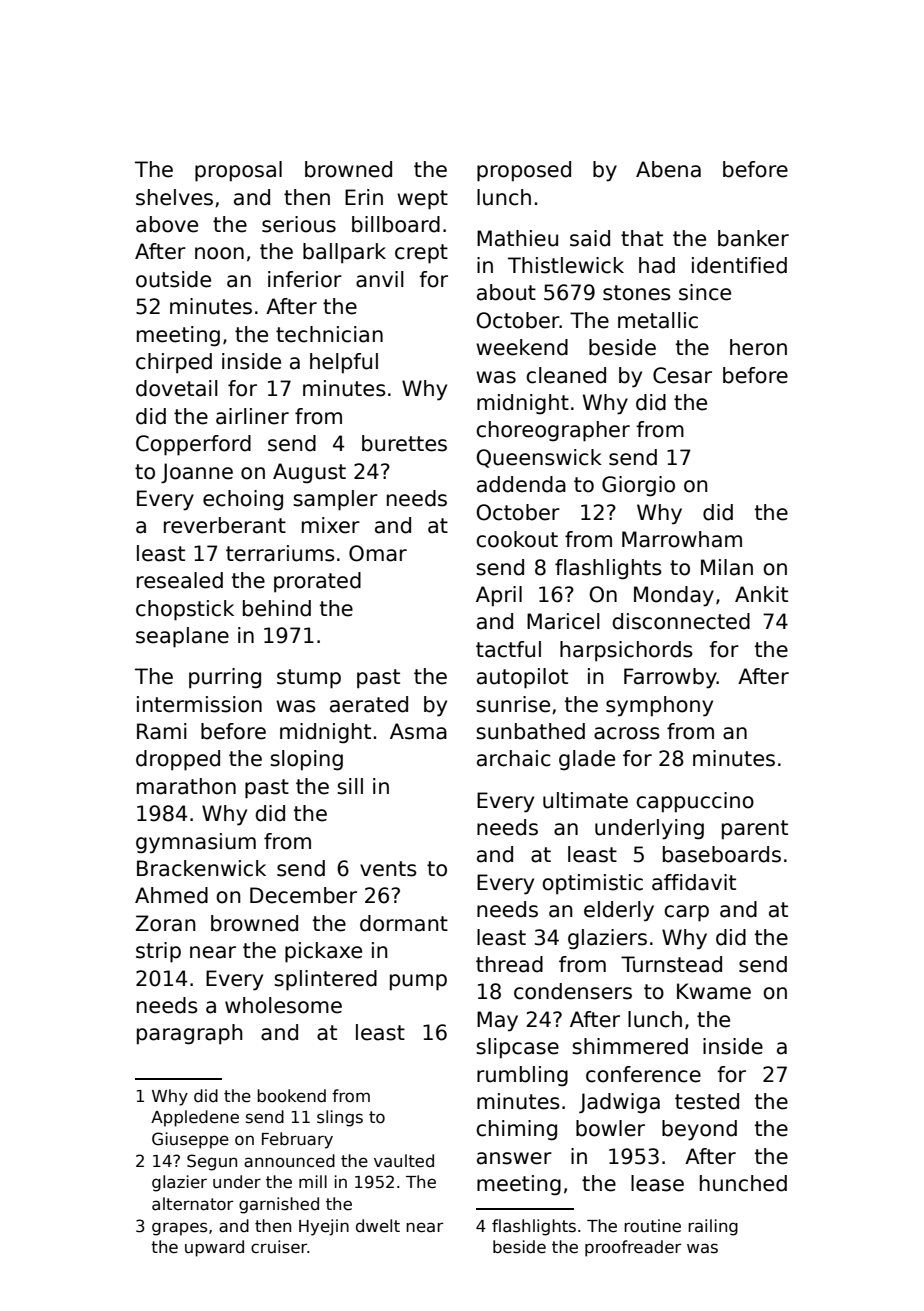  I want to click on dwelt, so click(378, 1226).
